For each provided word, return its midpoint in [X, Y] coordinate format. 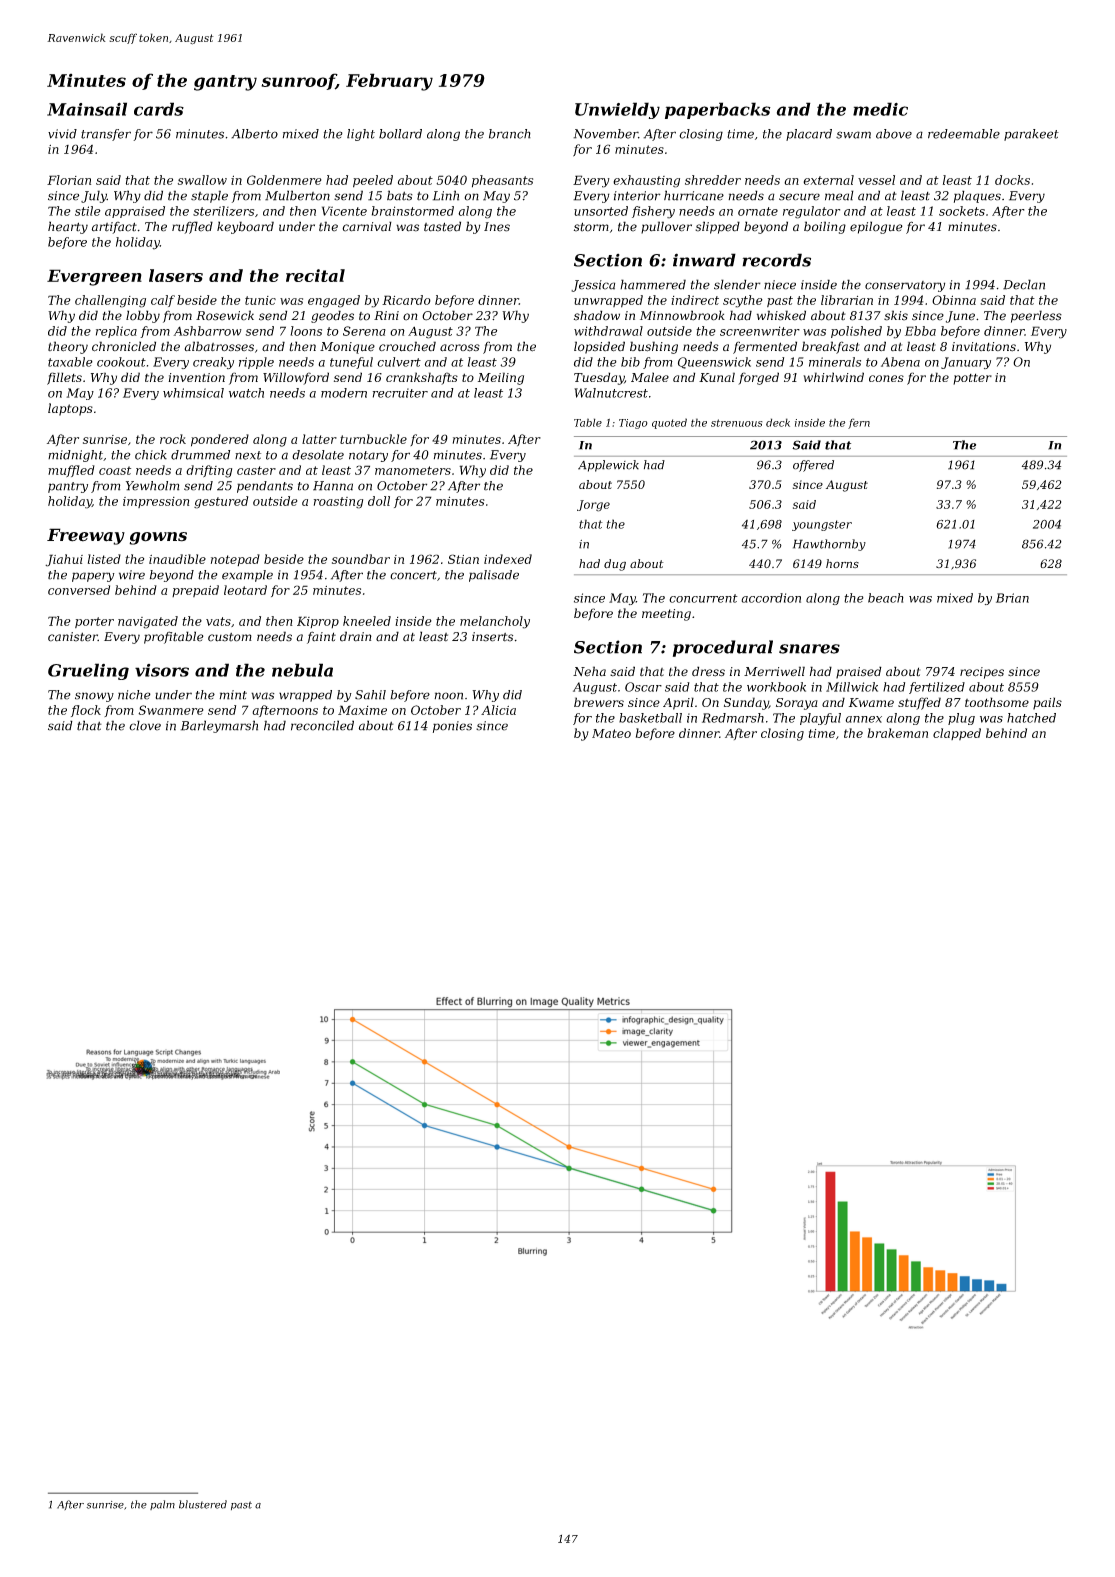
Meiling [501, 378]
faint [321, 637]
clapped [957, 734]
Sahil [370, 695]
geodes [332, 316]
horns [842, 563]
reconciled [322, 725]
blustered [203, 1504]
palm [162, 1505]
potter [972, 379]
